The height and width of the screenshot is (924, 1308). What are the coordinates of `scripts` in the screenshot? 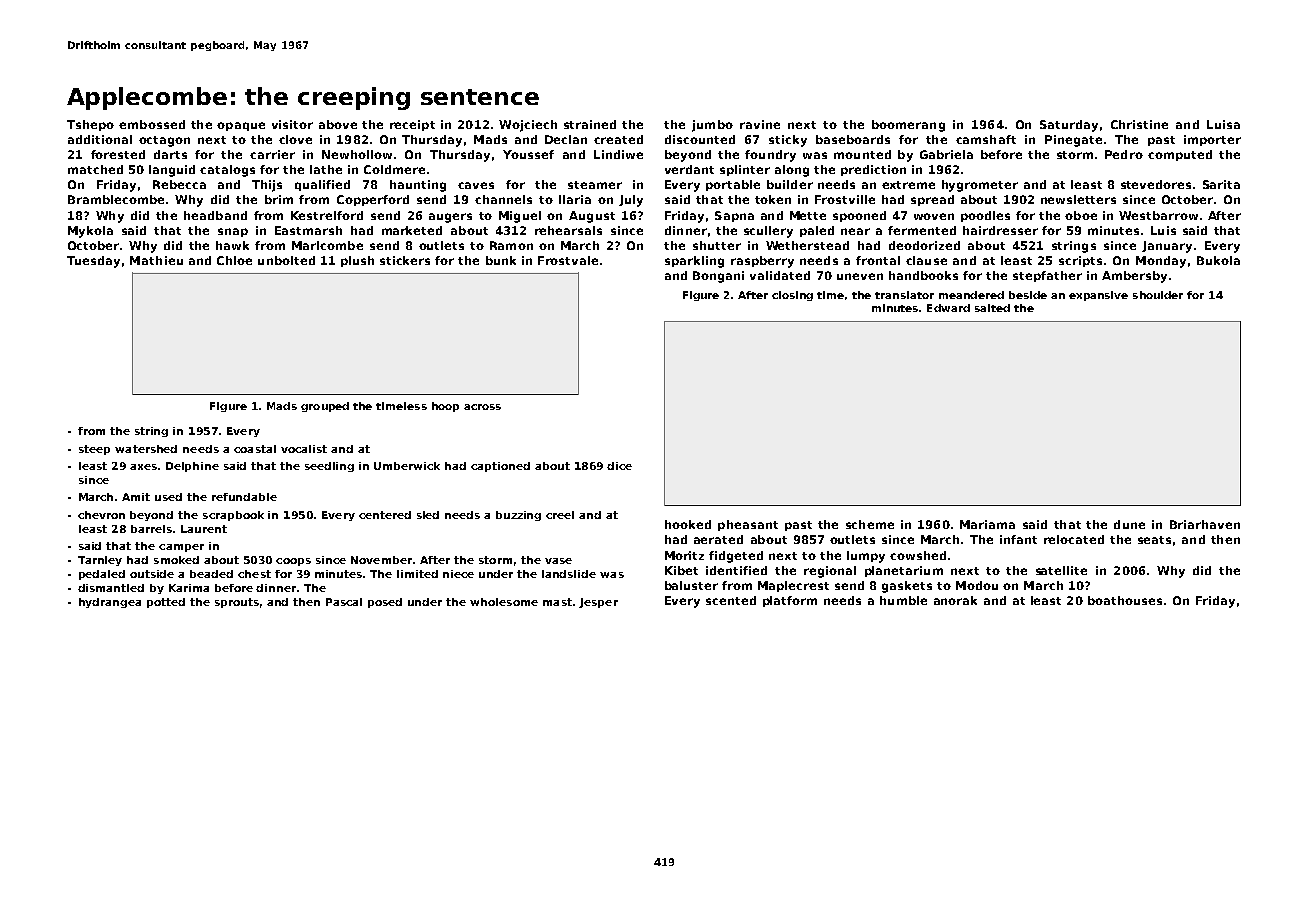 It's located at (1080, 261).
